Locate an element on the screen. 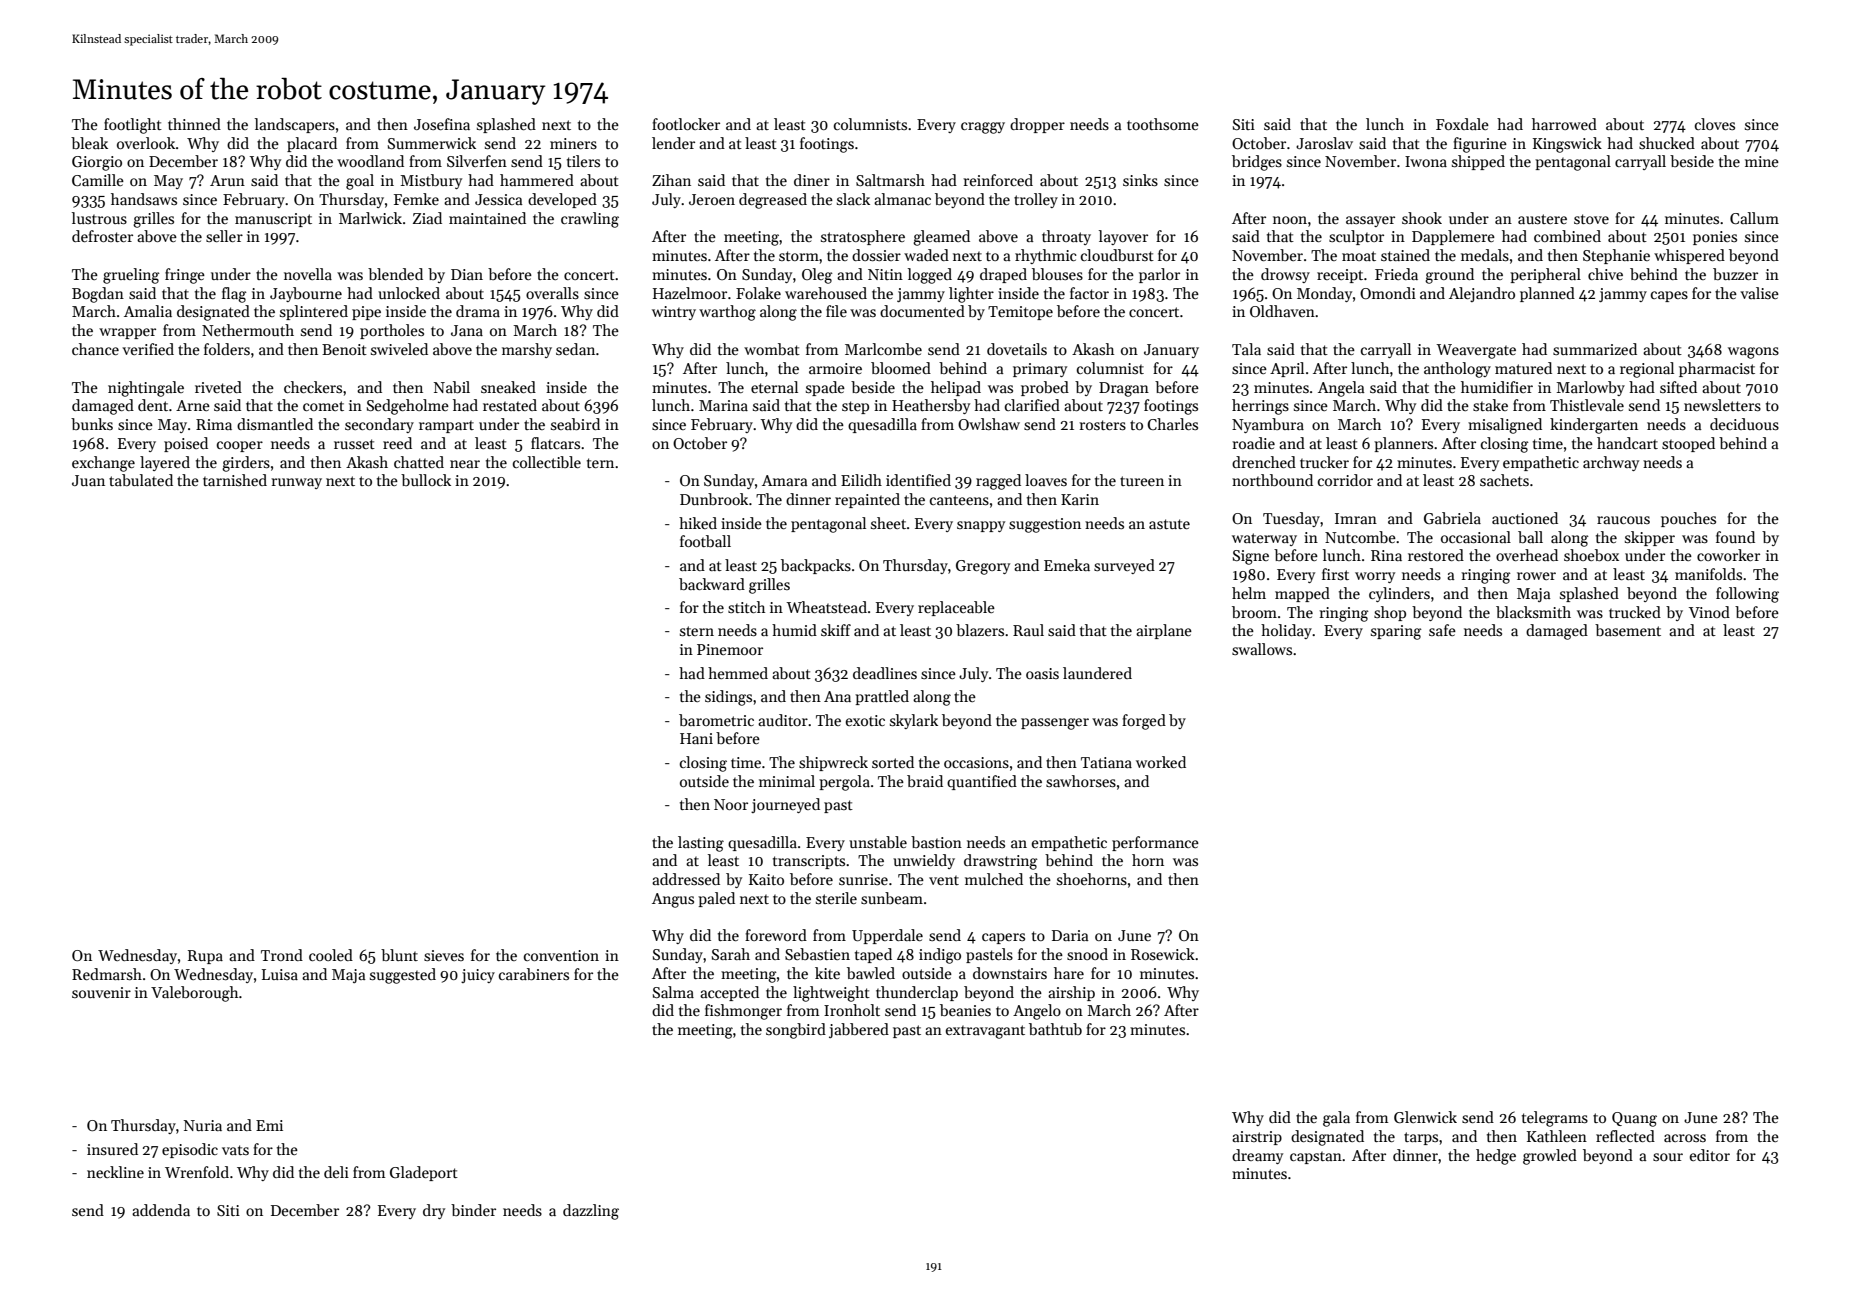 The image size is (1851, 1308). capes is located at coordinates (1669, 296).
